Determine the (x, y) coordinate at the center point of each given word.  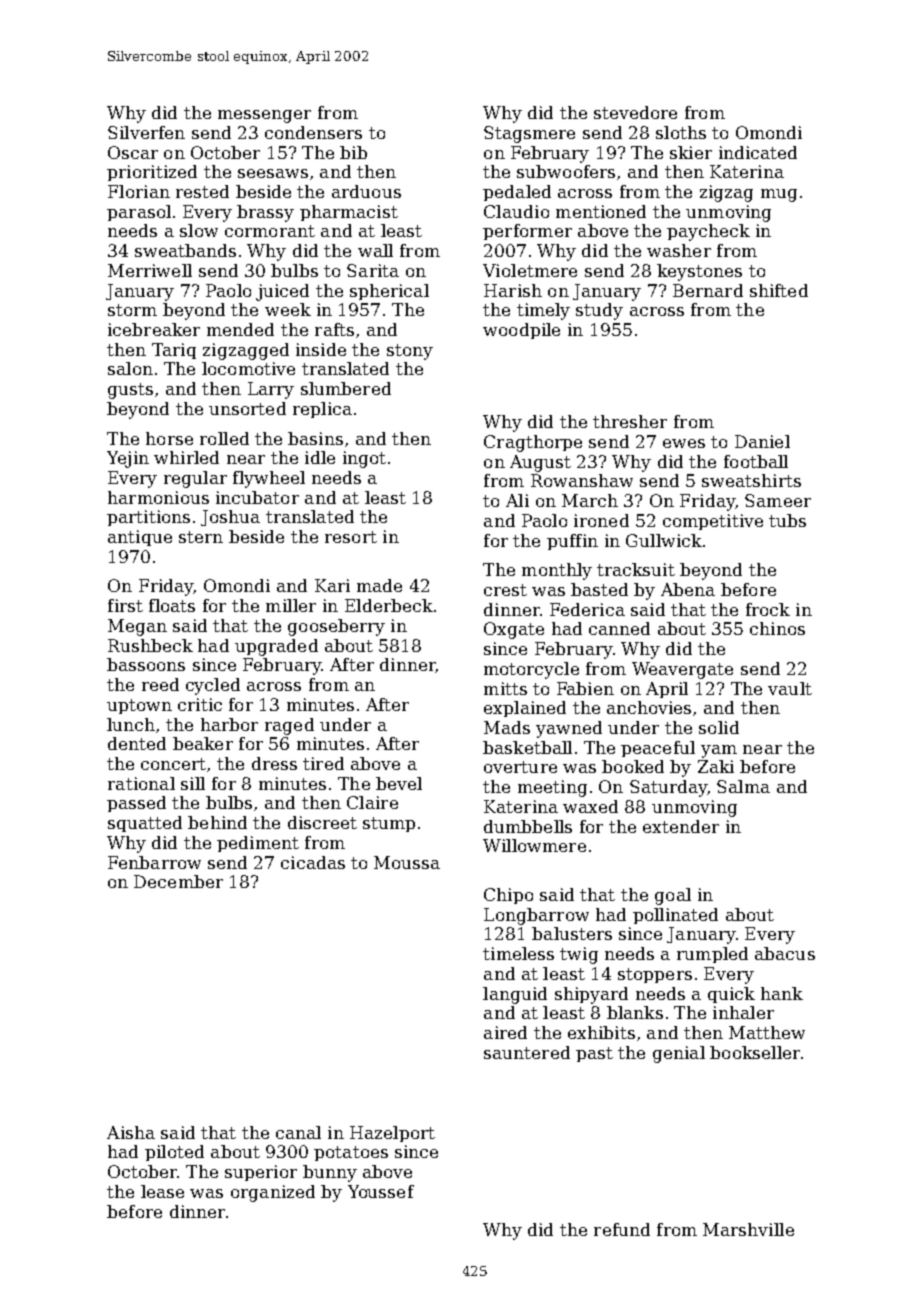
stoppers (655, 975)
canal (298, 1132)
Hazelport (392, 1134)
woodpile (521, 331)
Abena (688, 589)
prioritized (152, 173)
